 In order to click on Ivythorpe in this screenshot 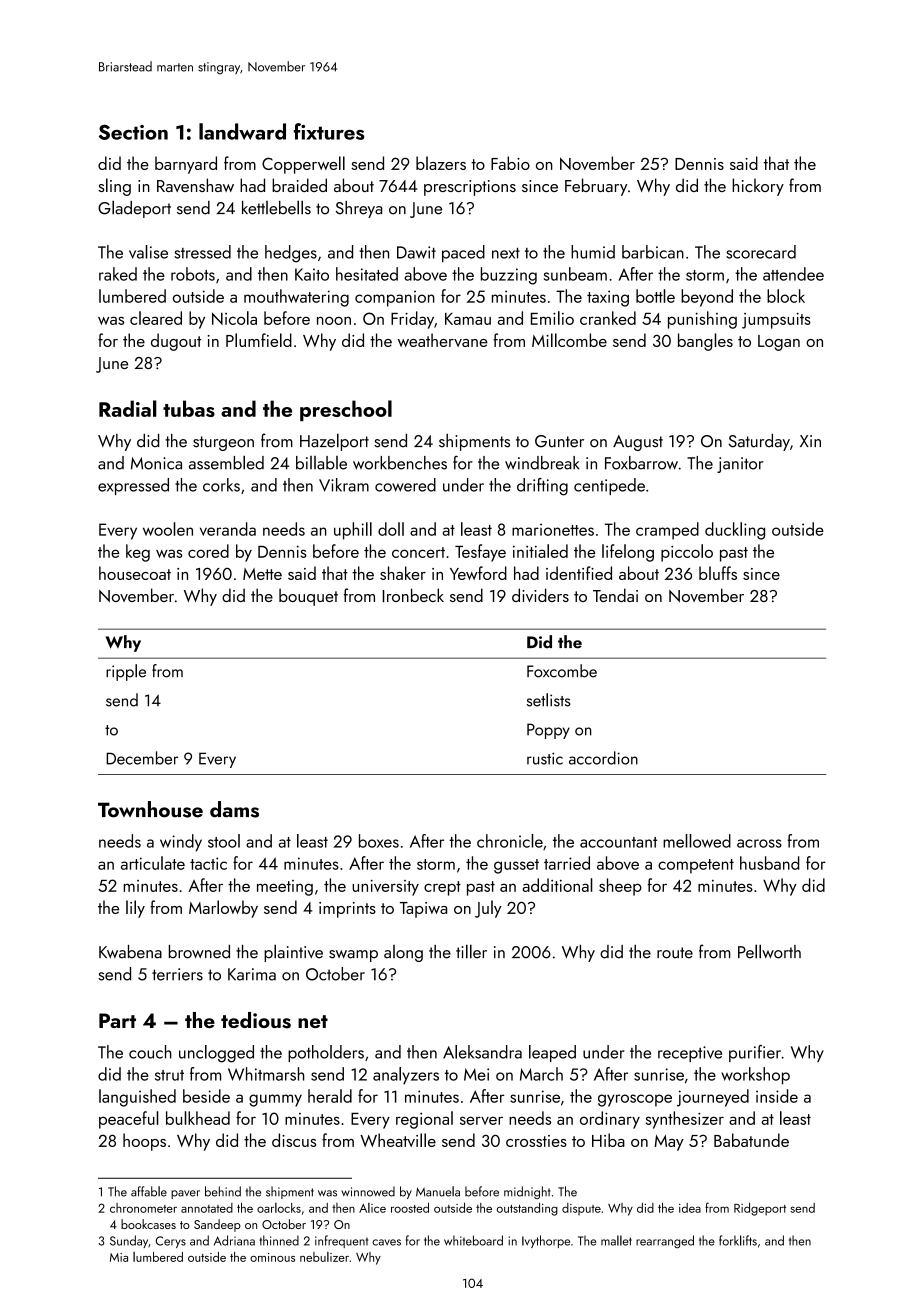, I will do `click(546, 1241)`.
